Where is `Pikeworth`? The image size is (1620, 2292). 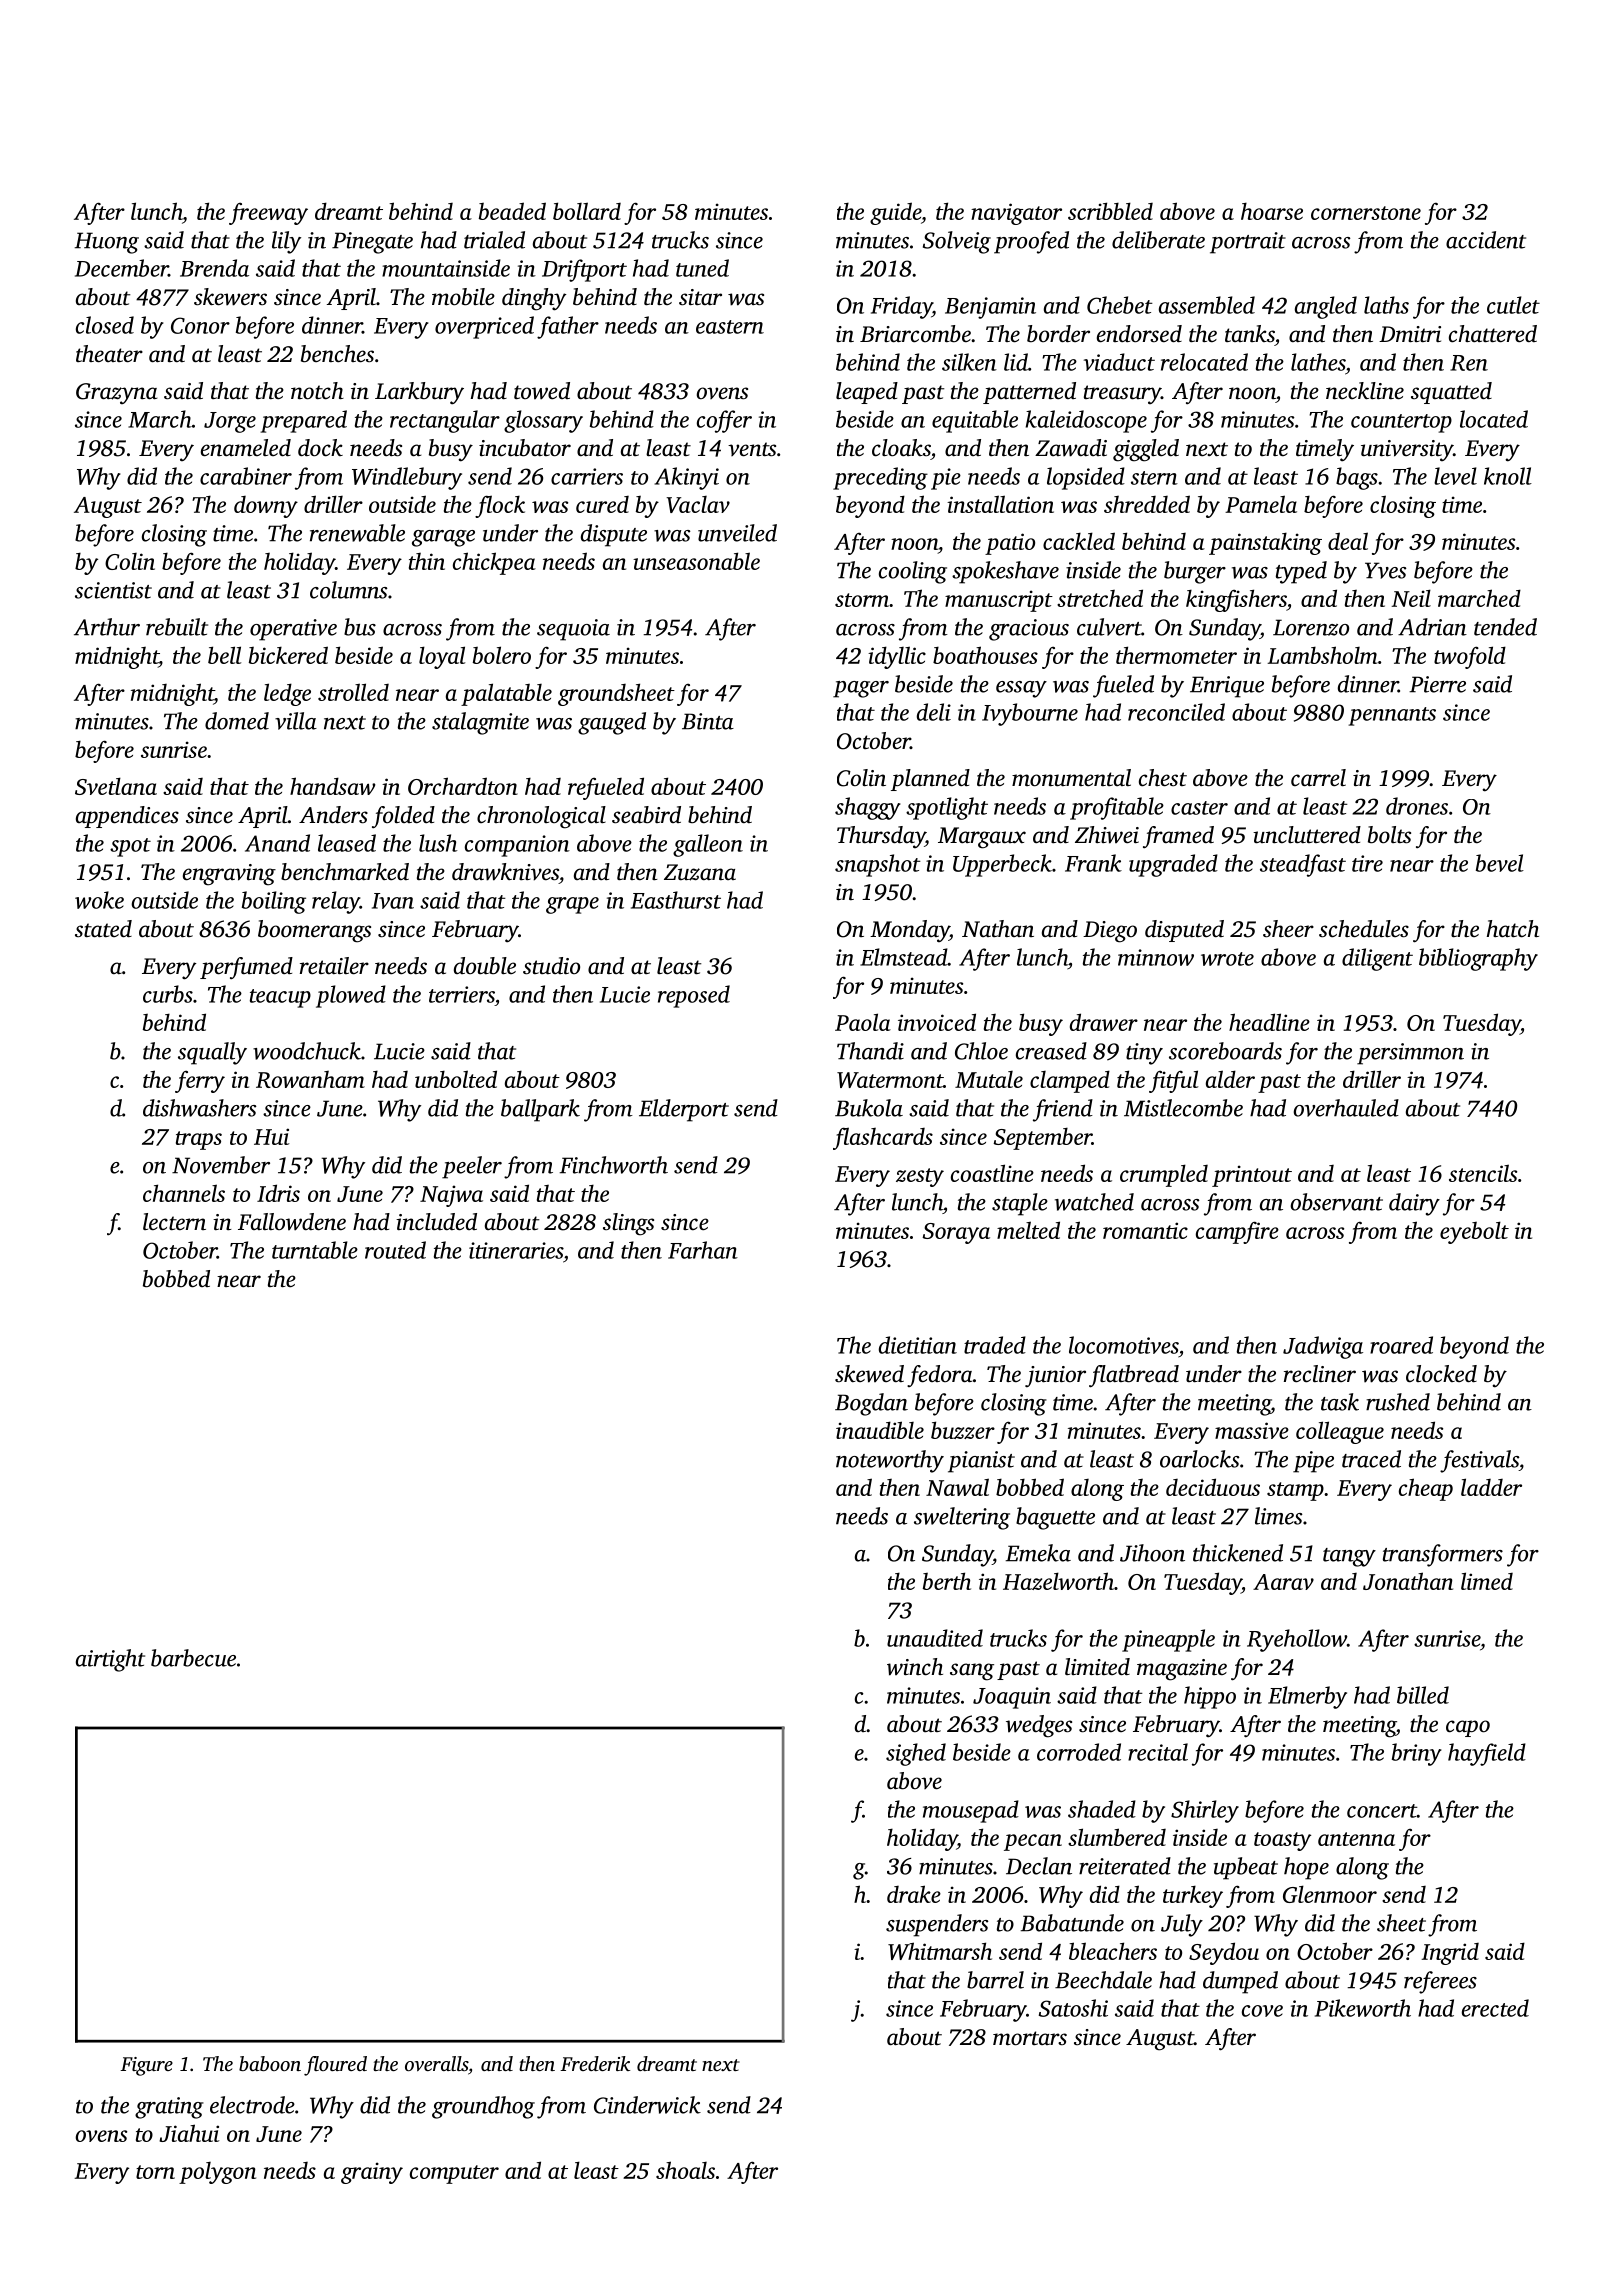 Pikeworth is located at coordinates (1363, 2008).
